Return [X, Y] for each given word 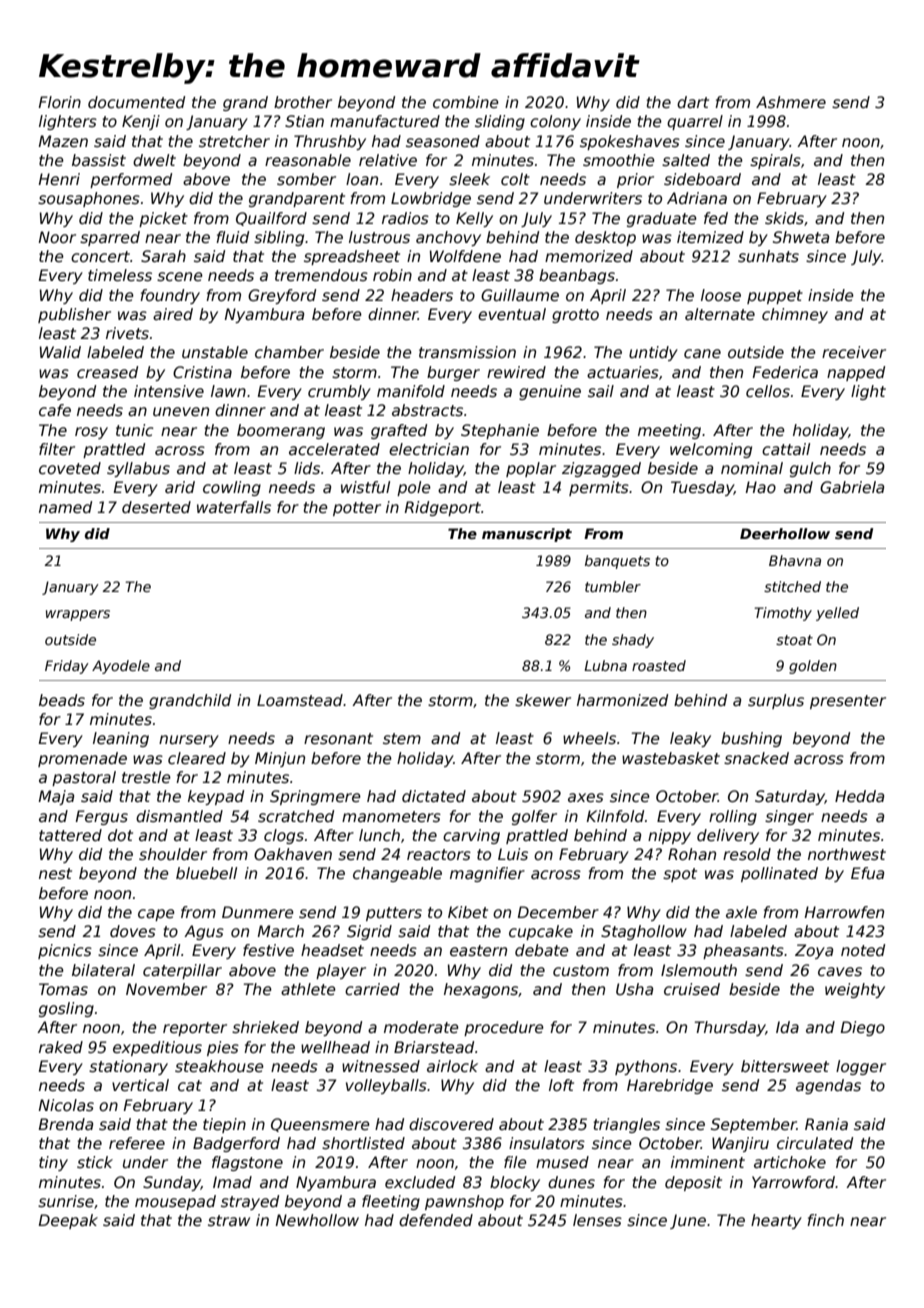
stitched [792, 586]
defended [436, 1220]
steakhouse [219, 1066]
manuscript [527, 535]
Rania [826, 1124]
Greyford [282, 296]
